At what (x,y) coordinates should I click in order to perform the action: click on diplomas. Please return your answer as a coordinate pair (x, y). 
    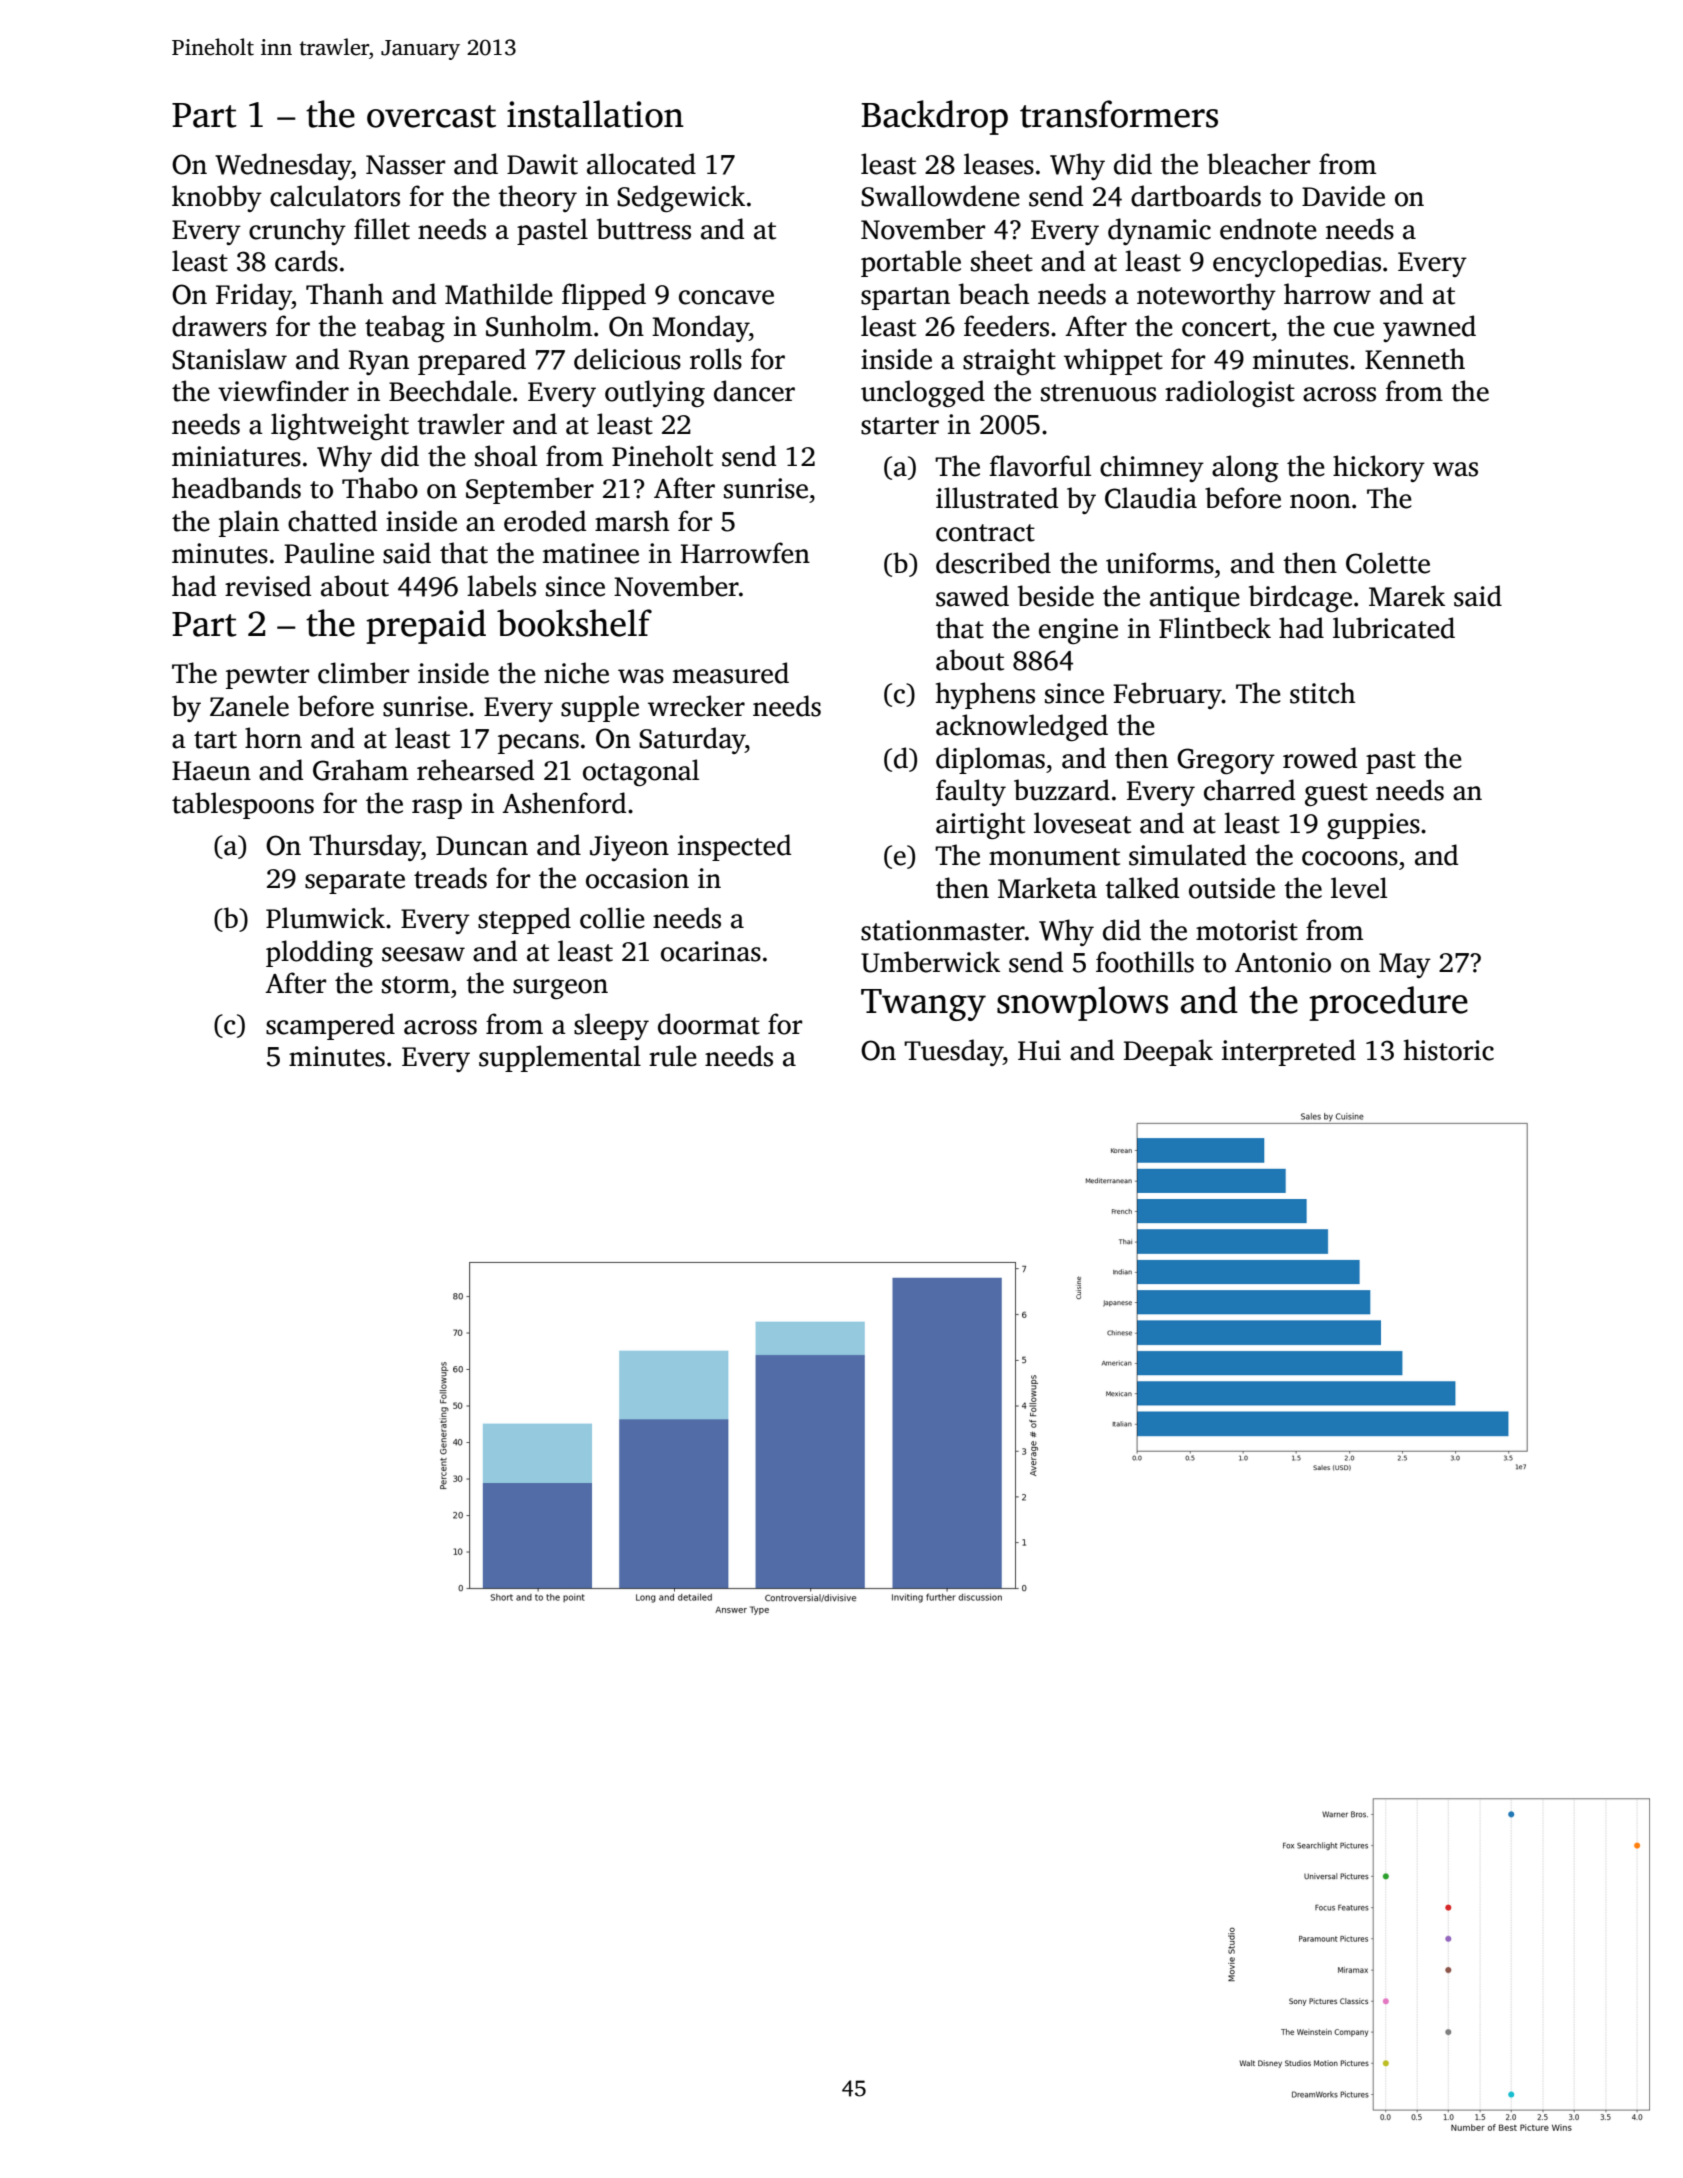
    Looking at the image, I should click on (990, 760).
